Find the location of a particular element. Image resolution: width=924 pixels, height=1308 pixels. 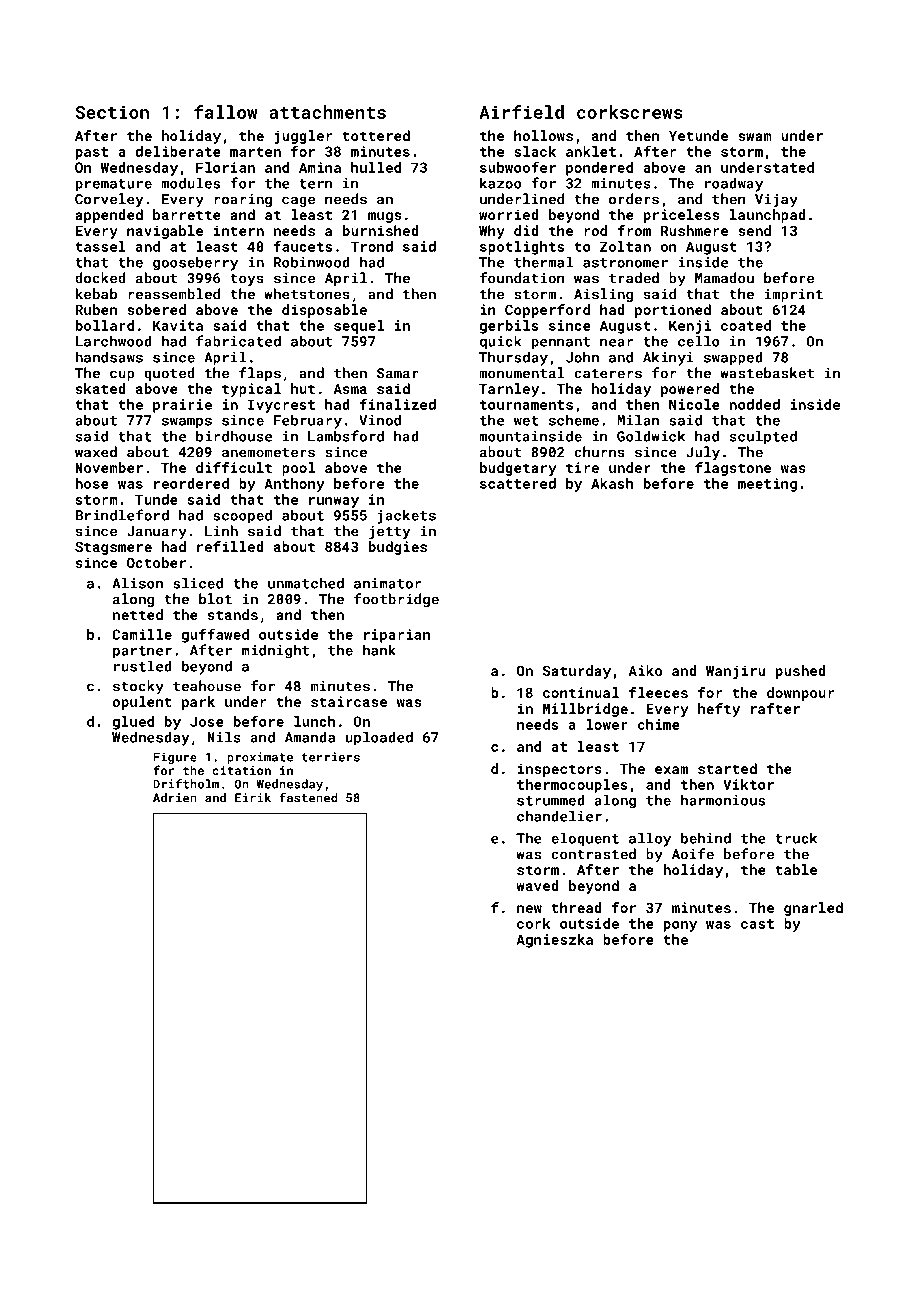

Driftholm is located at coordinates (186, 784).
